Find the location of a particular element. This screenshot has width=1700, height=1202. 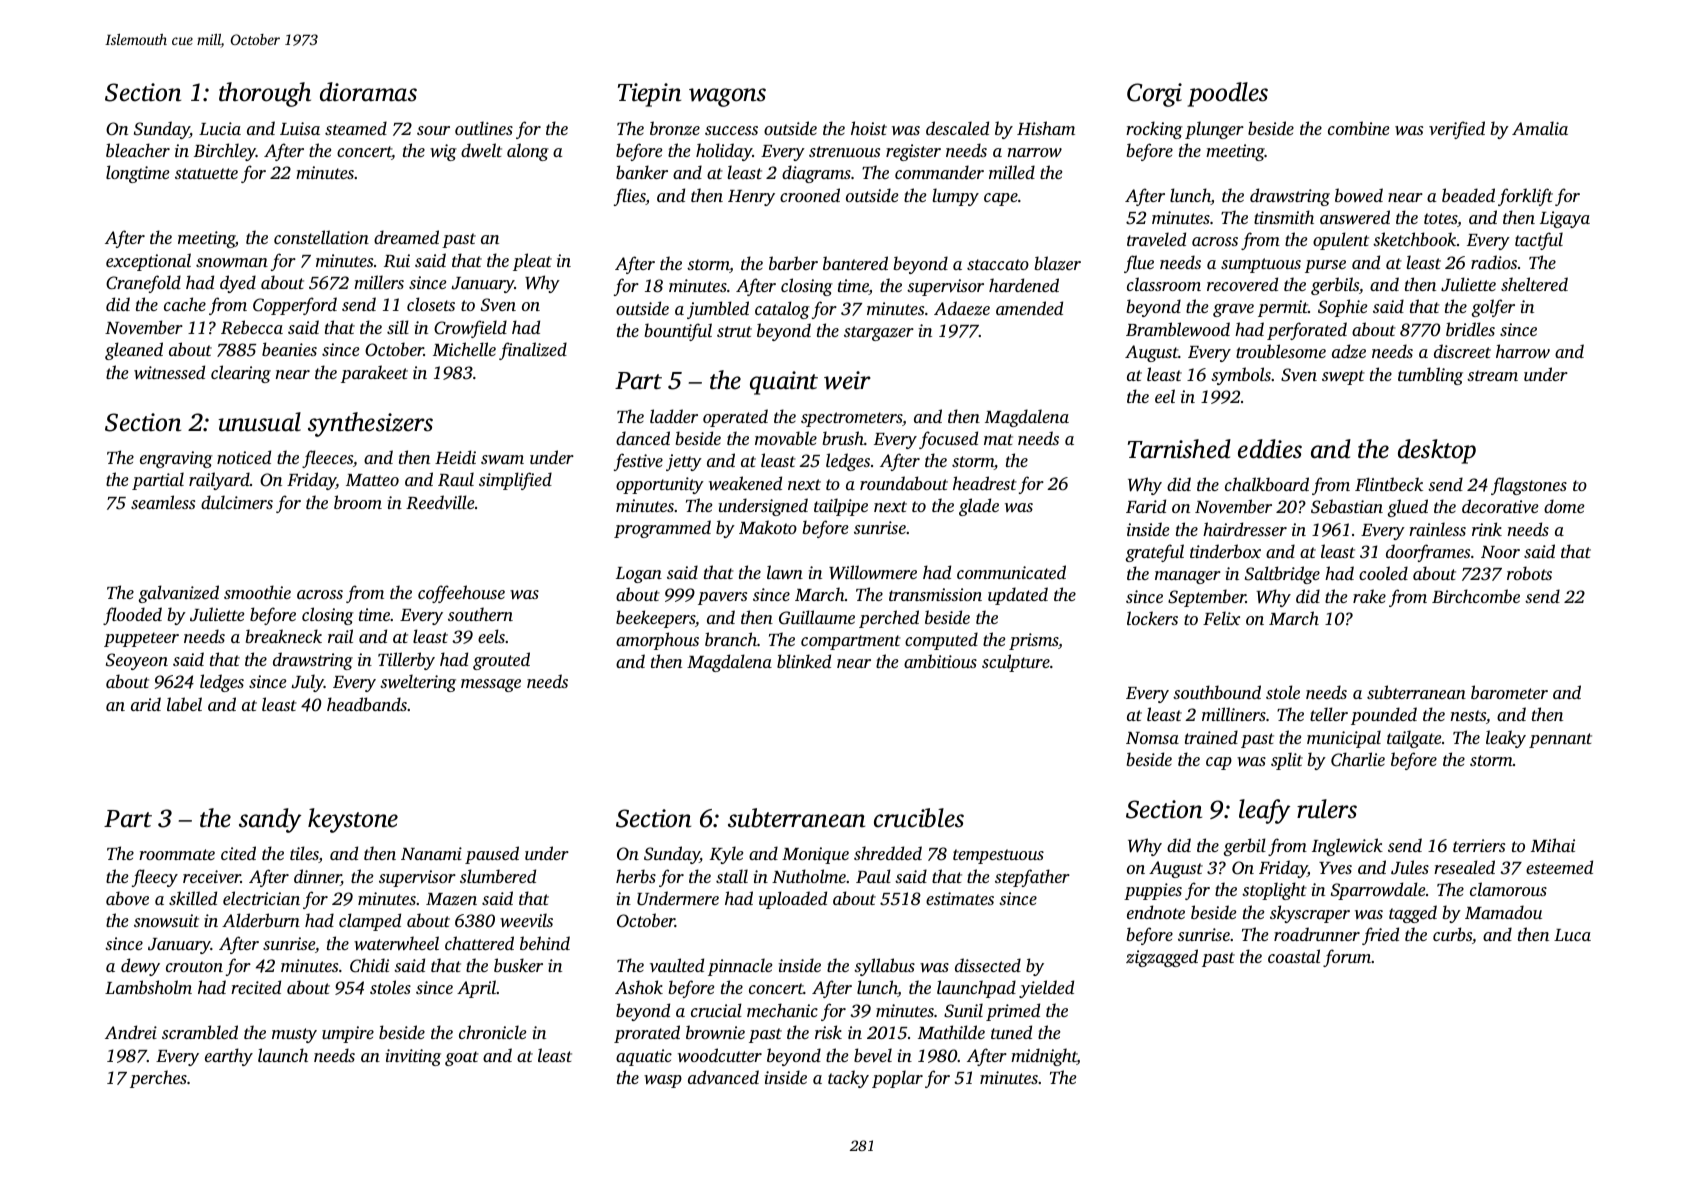

programmed is located at coordinates (662, 529).
